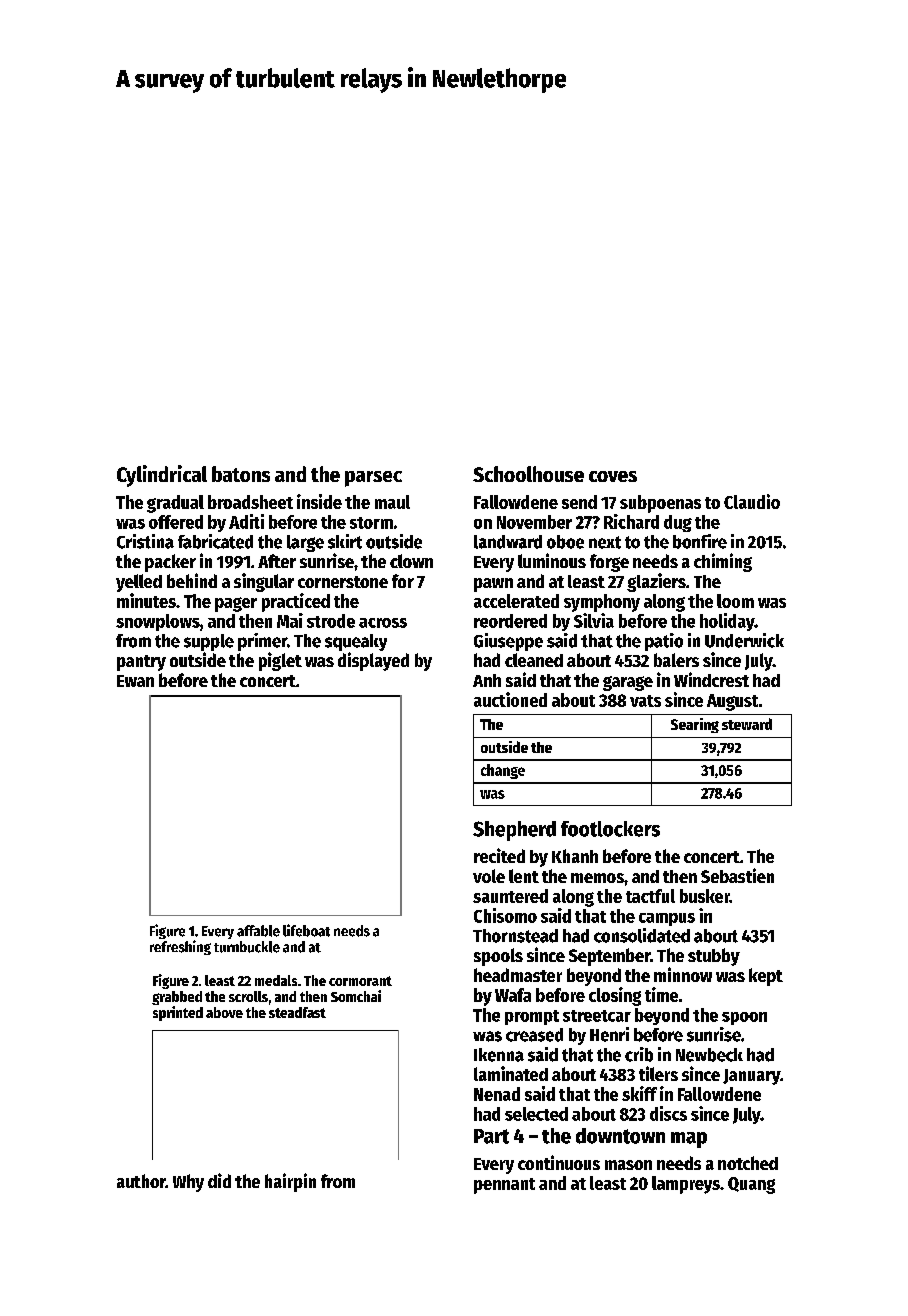 Image resolution: width=908 pixels, height=1316 pixels. Describe the element at coordinates (345, 541) in the screenshot. I see `skirt` at that location.
